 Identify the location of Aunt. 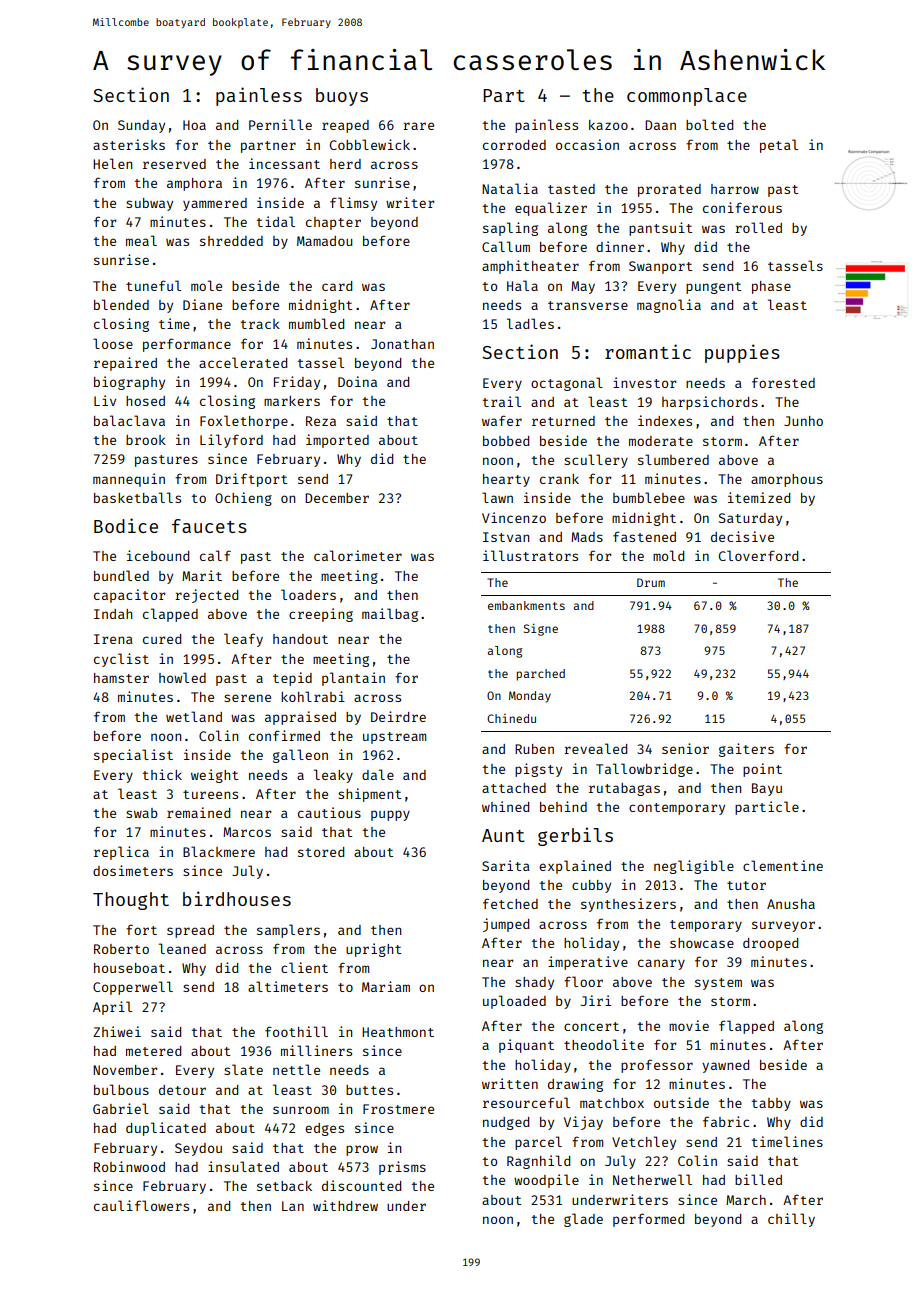
(503, 835).
